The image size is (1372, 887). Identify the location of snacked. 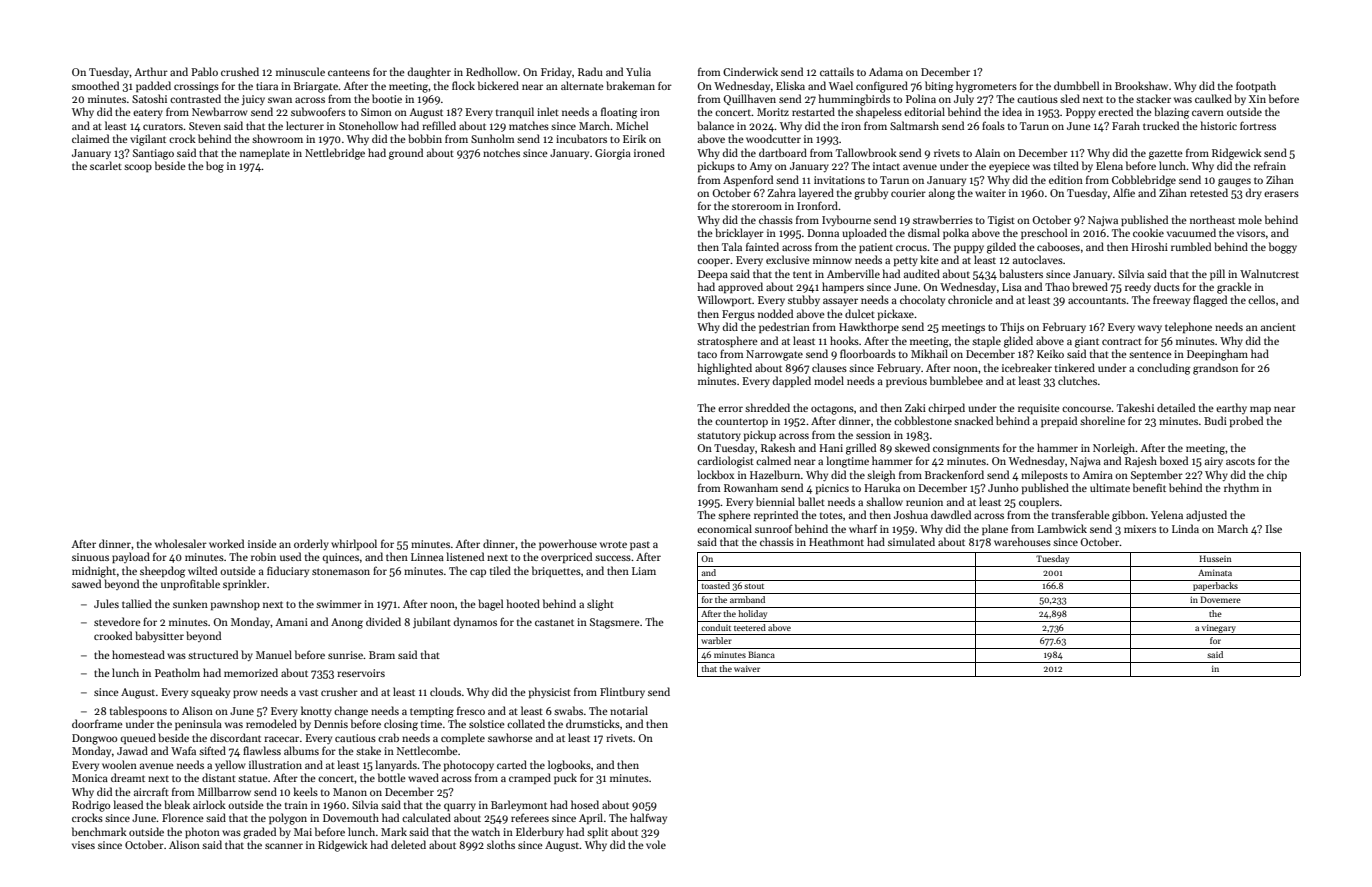
(973, 420).
